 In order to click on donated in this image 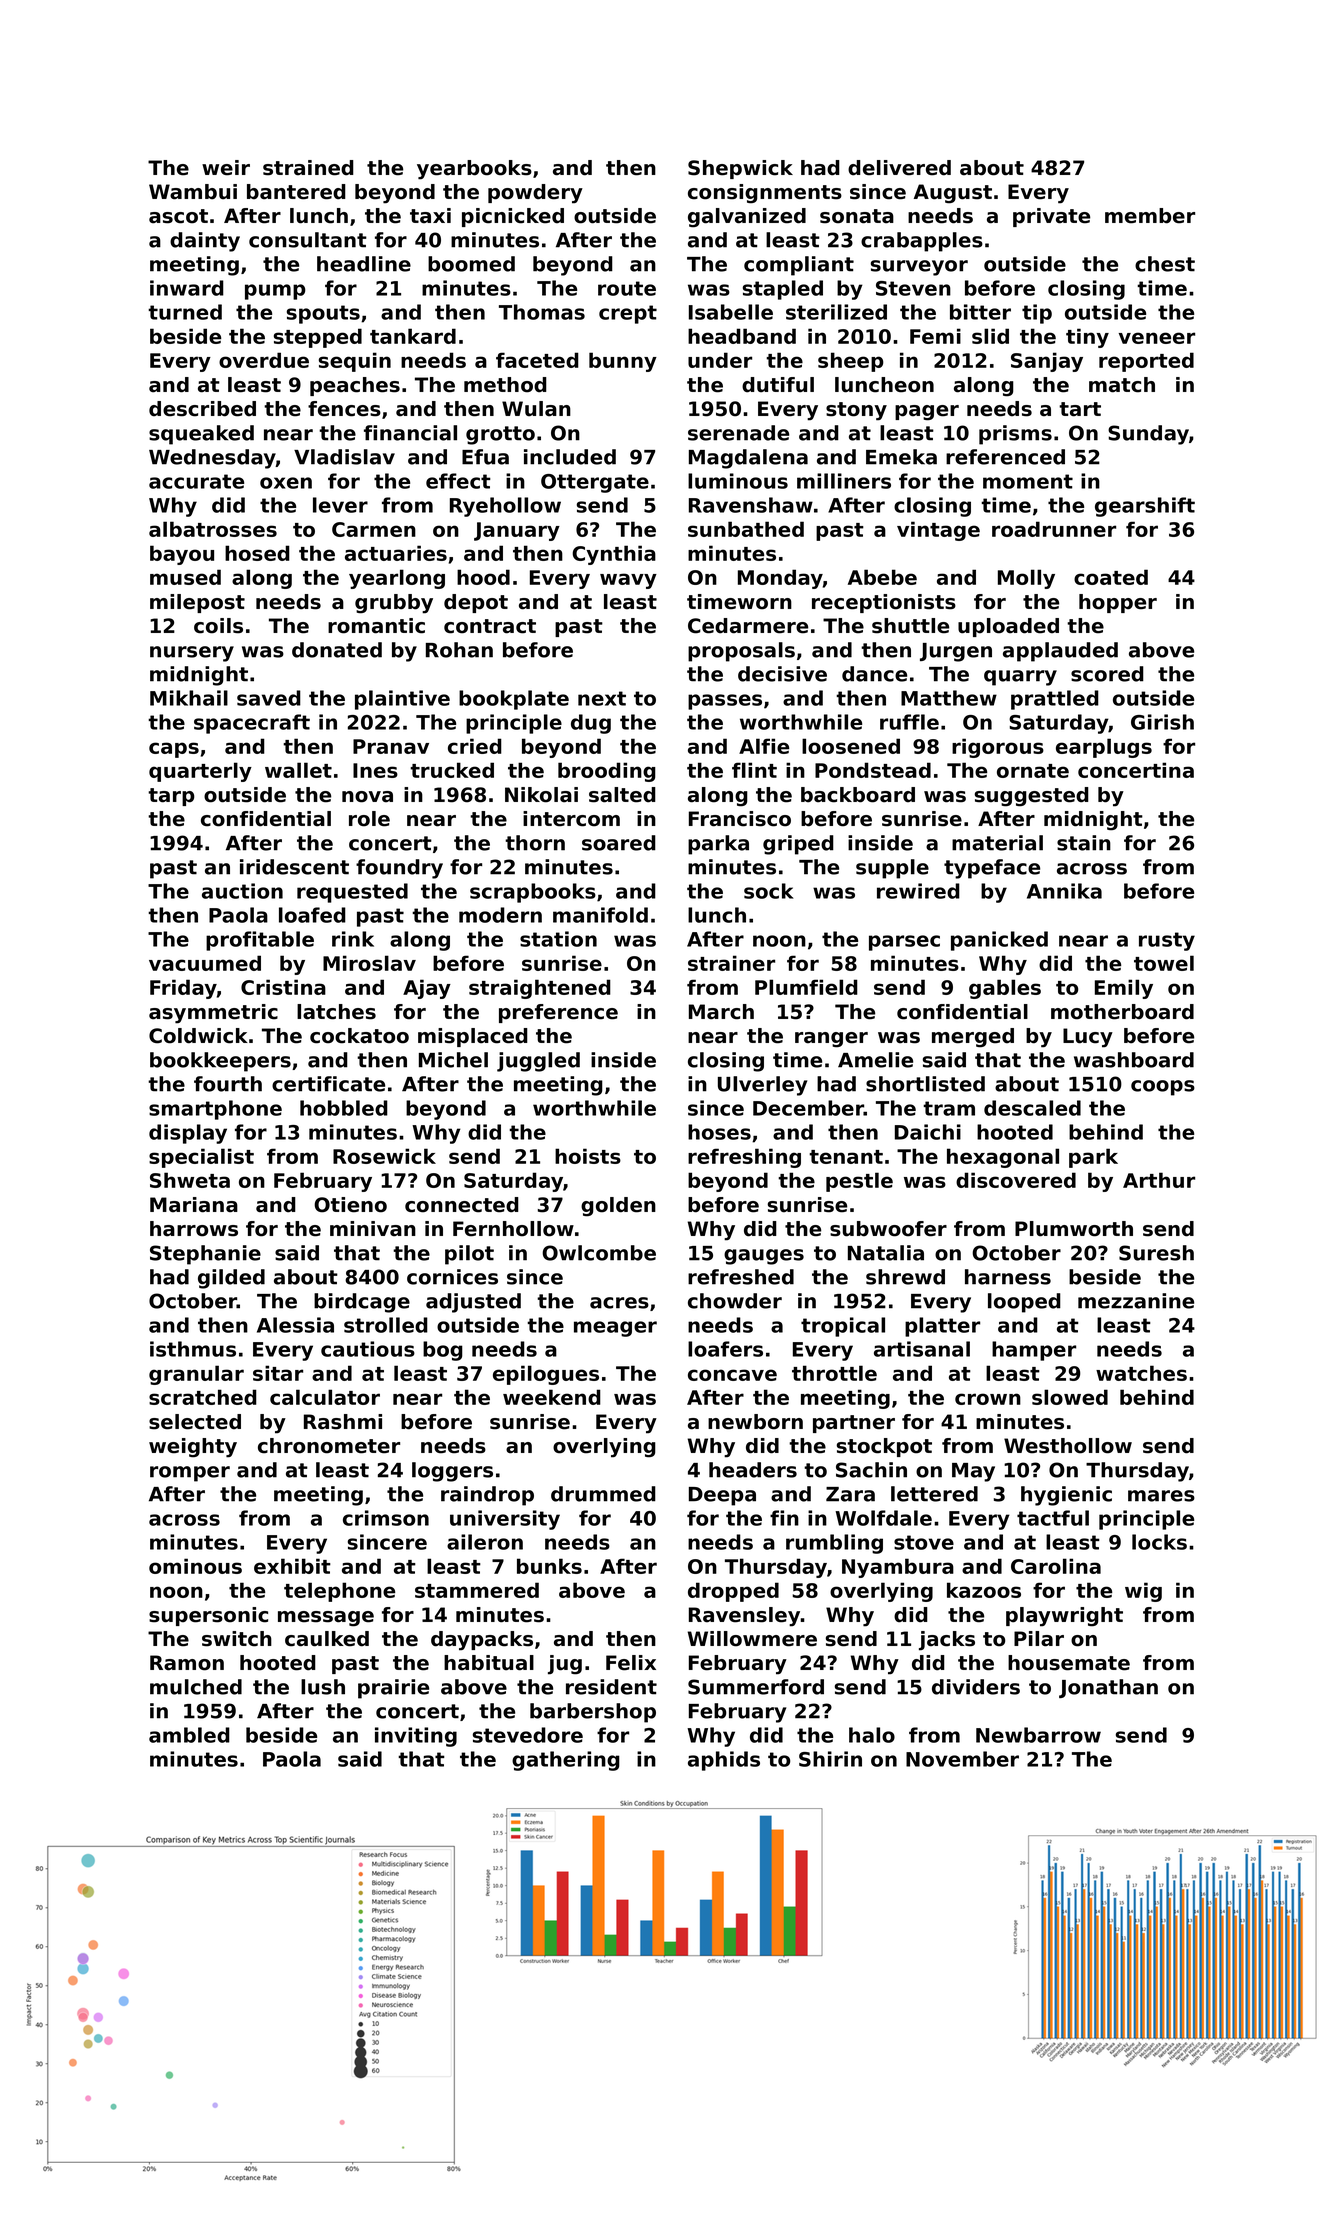, I will do `click(337, 650)`.
